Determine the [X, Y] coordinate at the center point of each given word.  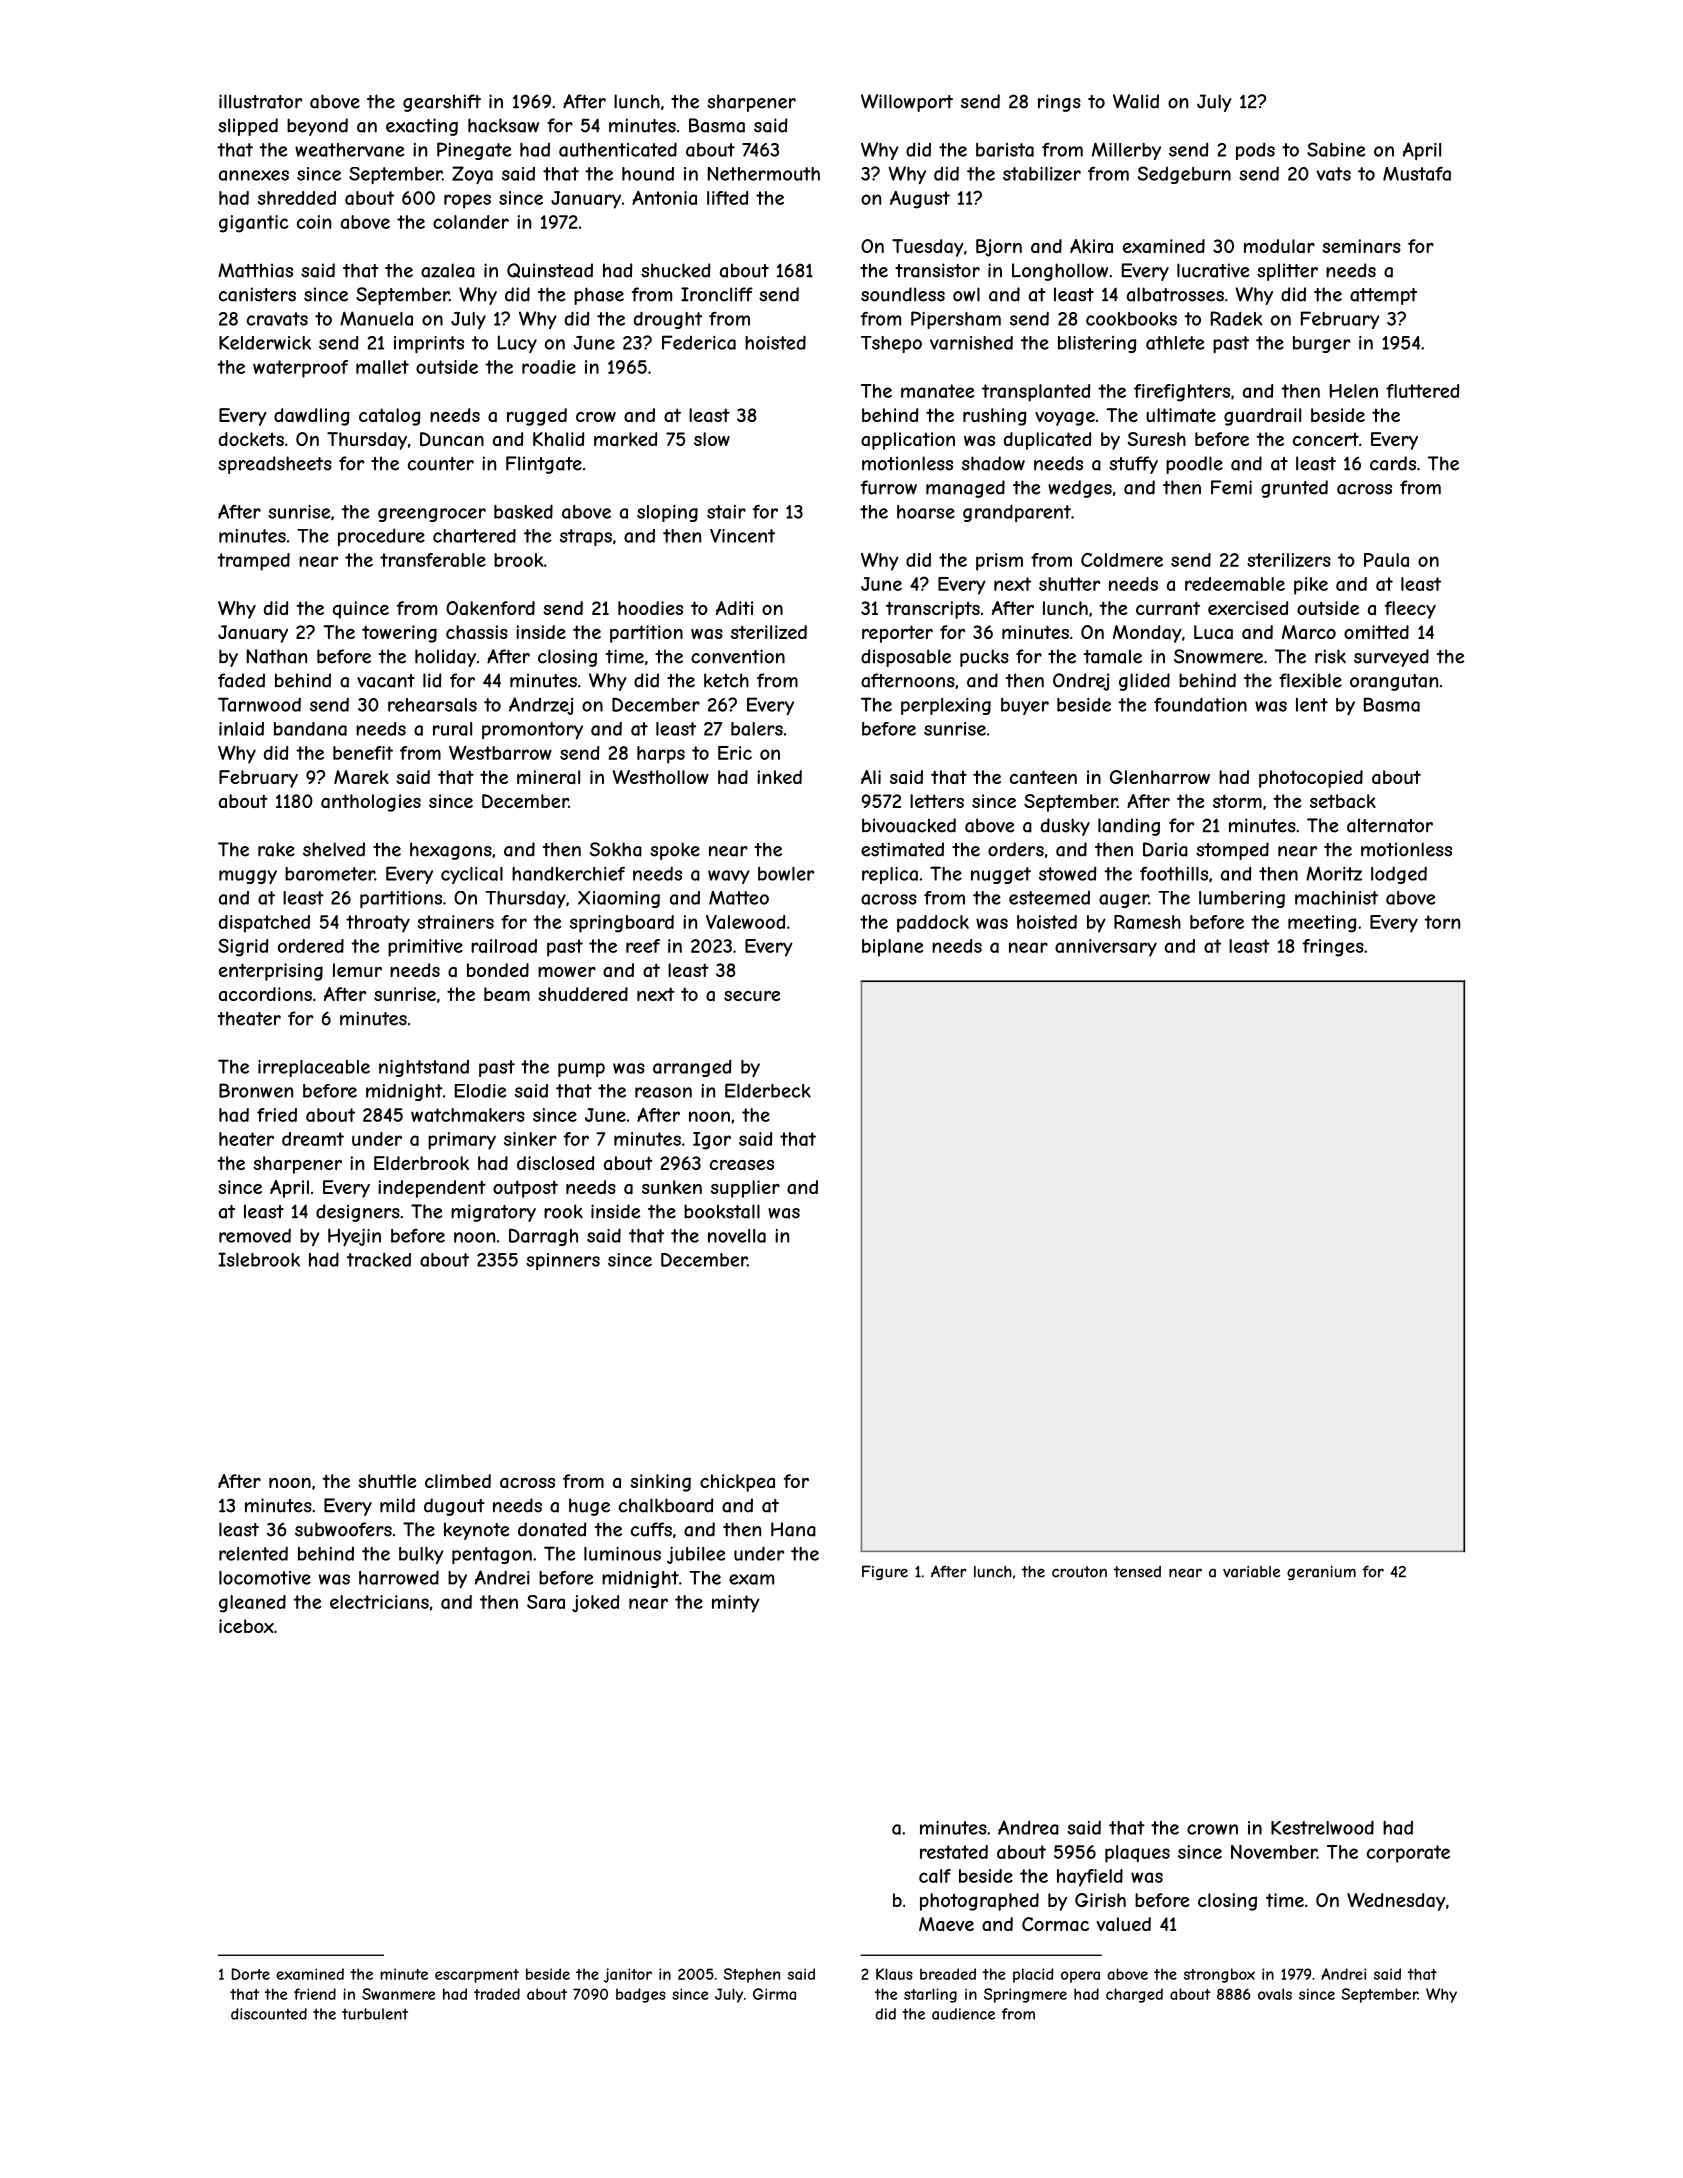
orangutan [1394, 682]
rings [1059, 103]
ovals [1275, 1994]
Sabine [1336, 149]
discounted [269, 2014]
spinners [563, 1261]
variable [1251, 1572]
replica [890, 875]
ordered [311, 946]
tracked [378, 1260]
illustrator [260, 101]
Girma [774, 1994]
